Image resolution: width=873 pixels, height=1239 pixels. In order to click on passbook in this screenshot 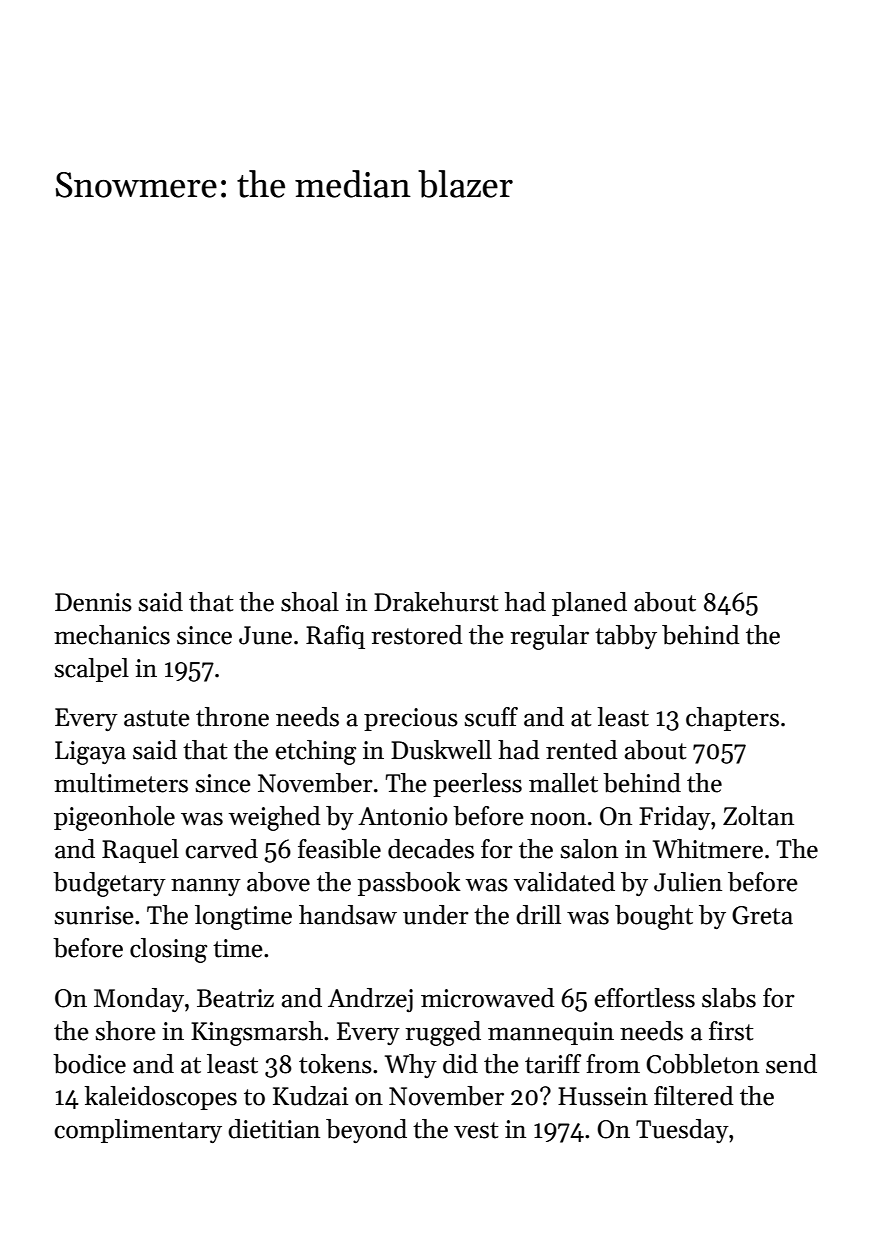, I will do `click(409, 884)`.
